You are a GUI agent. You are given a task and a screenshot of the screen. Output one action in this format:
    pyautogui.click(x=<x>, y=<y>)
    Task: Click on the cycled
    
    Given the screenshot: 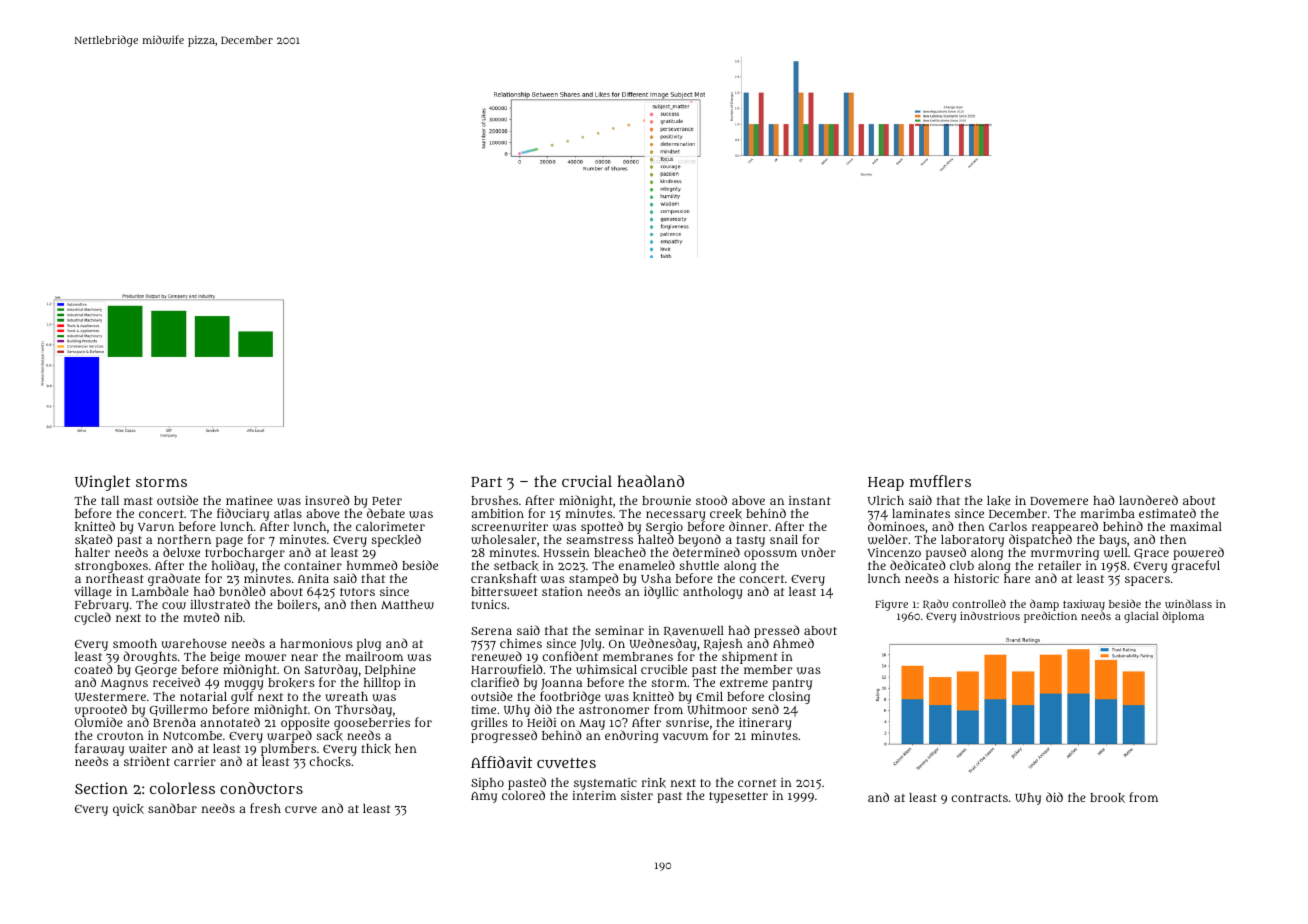 What is the action you would take?
    pyautogui.click(x=92, y=618)
